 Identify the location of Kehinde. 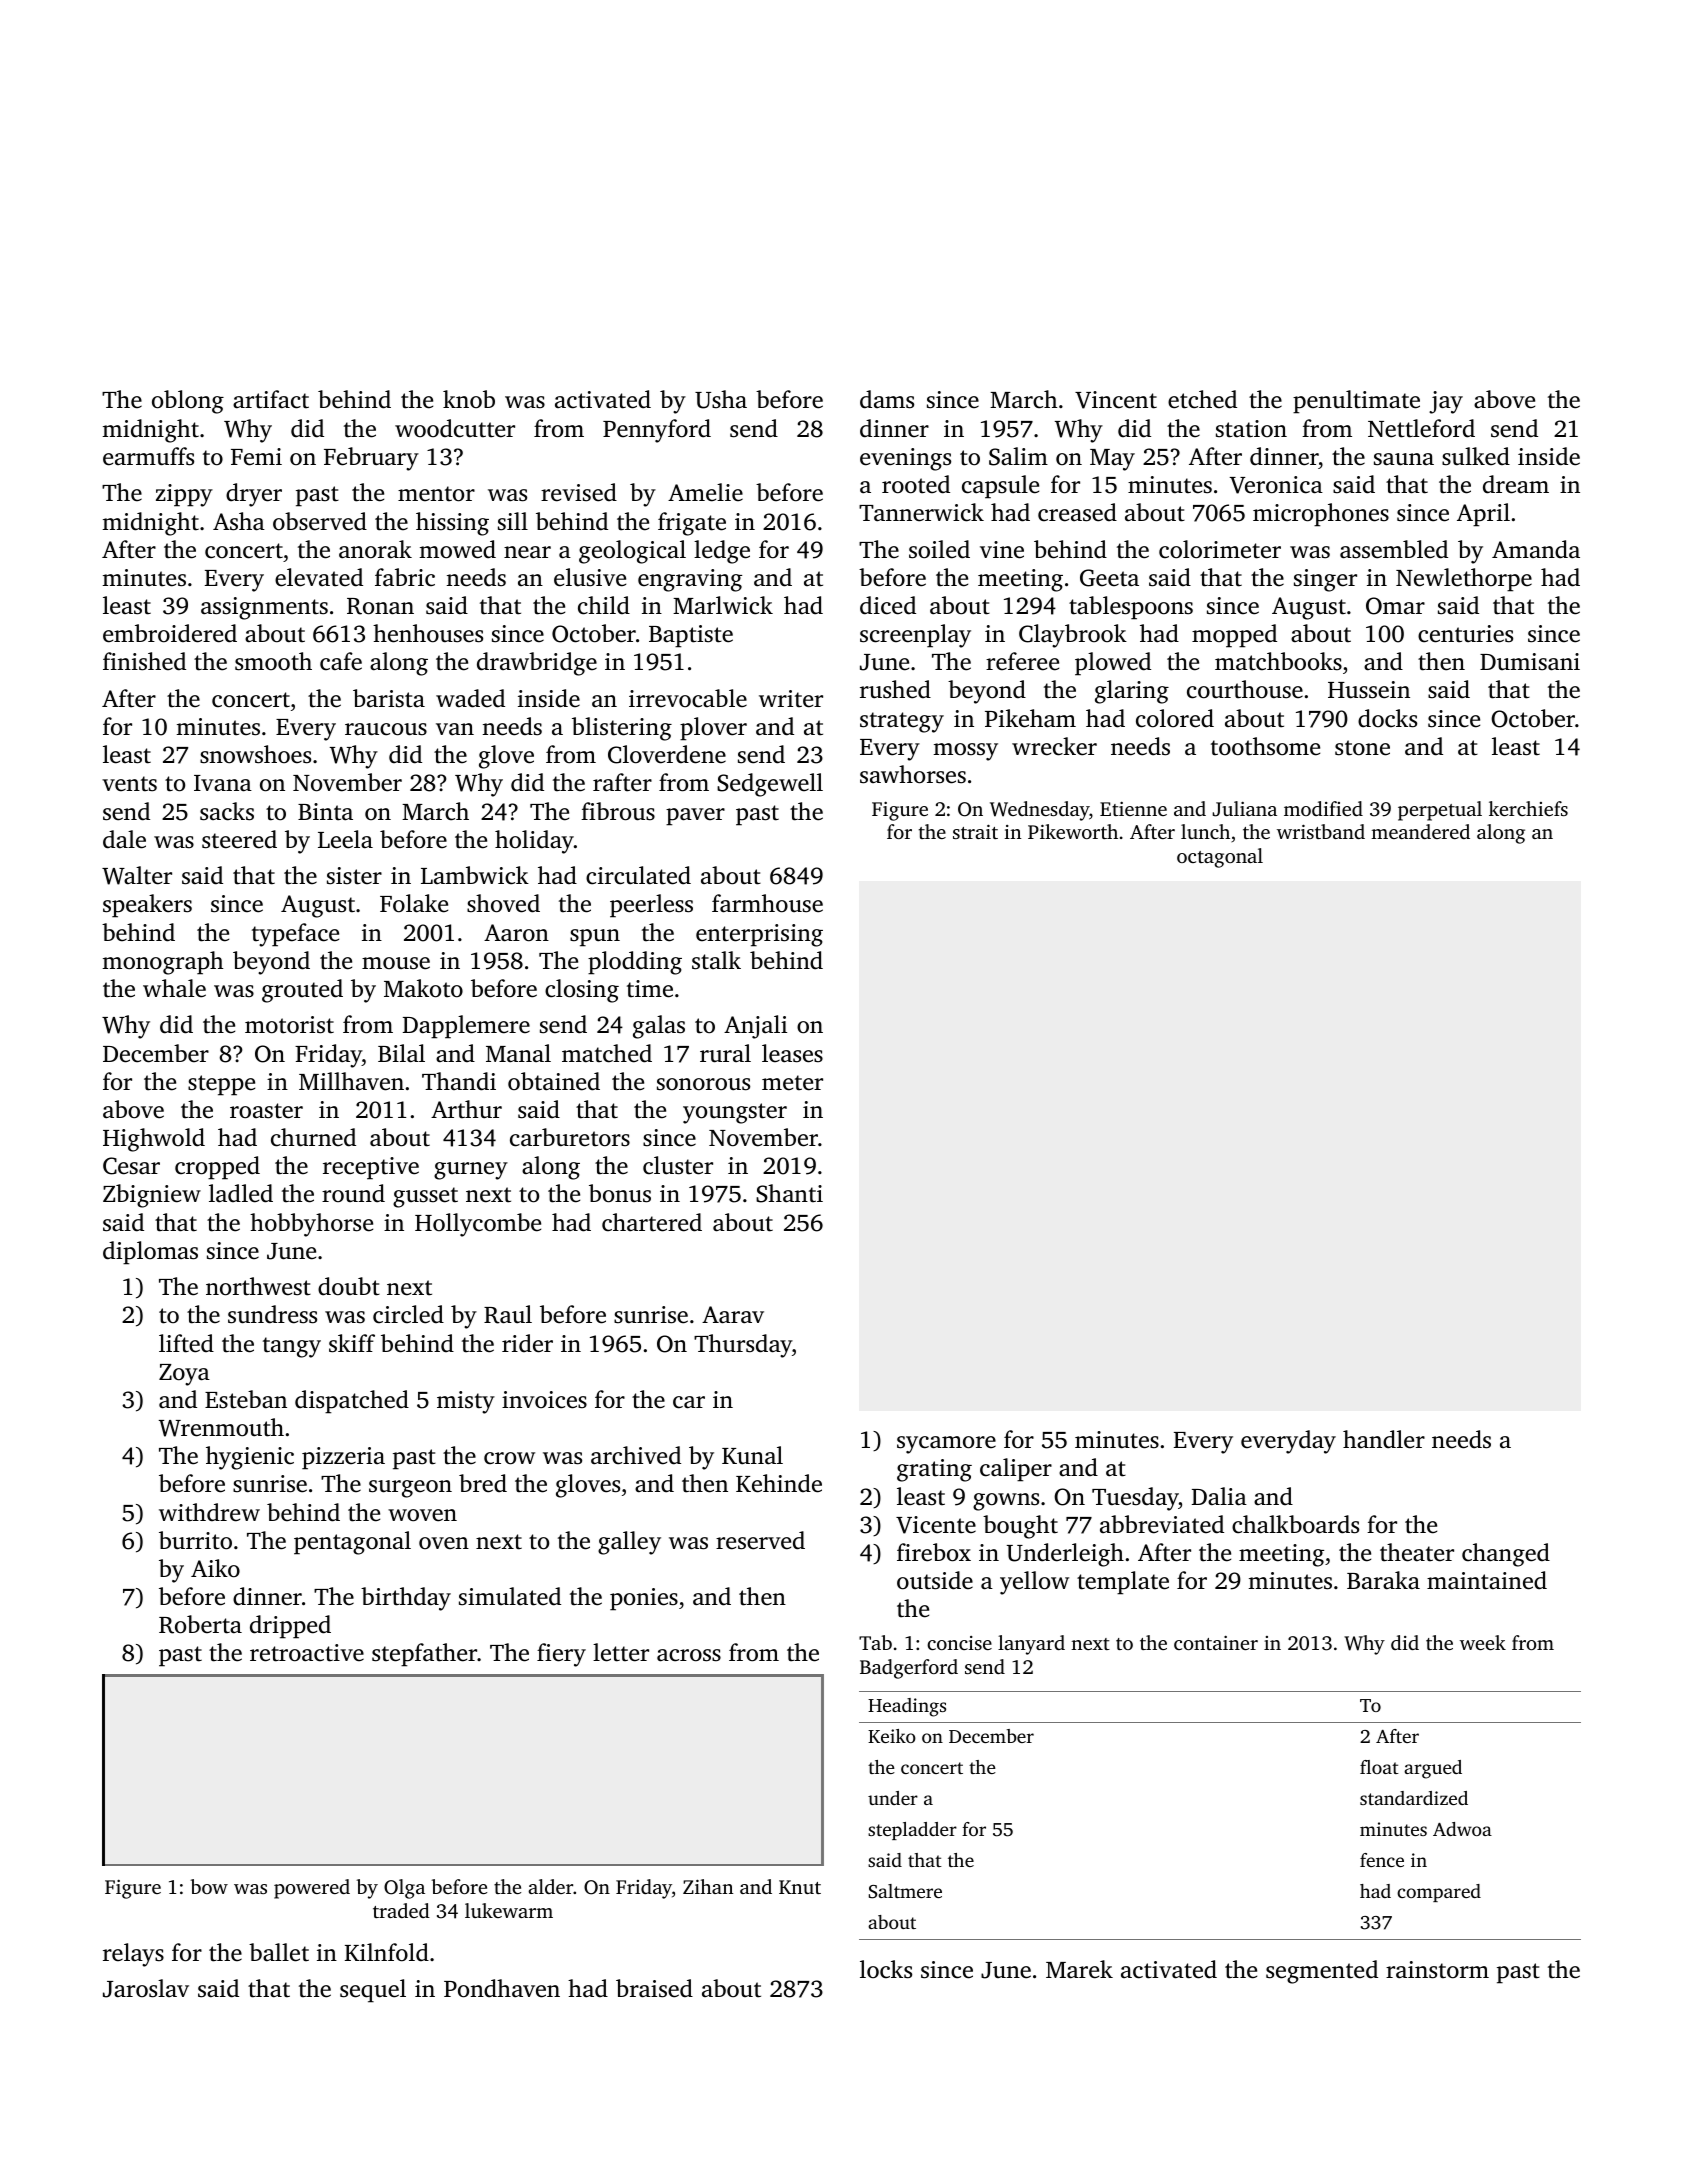
(779, 1483).
